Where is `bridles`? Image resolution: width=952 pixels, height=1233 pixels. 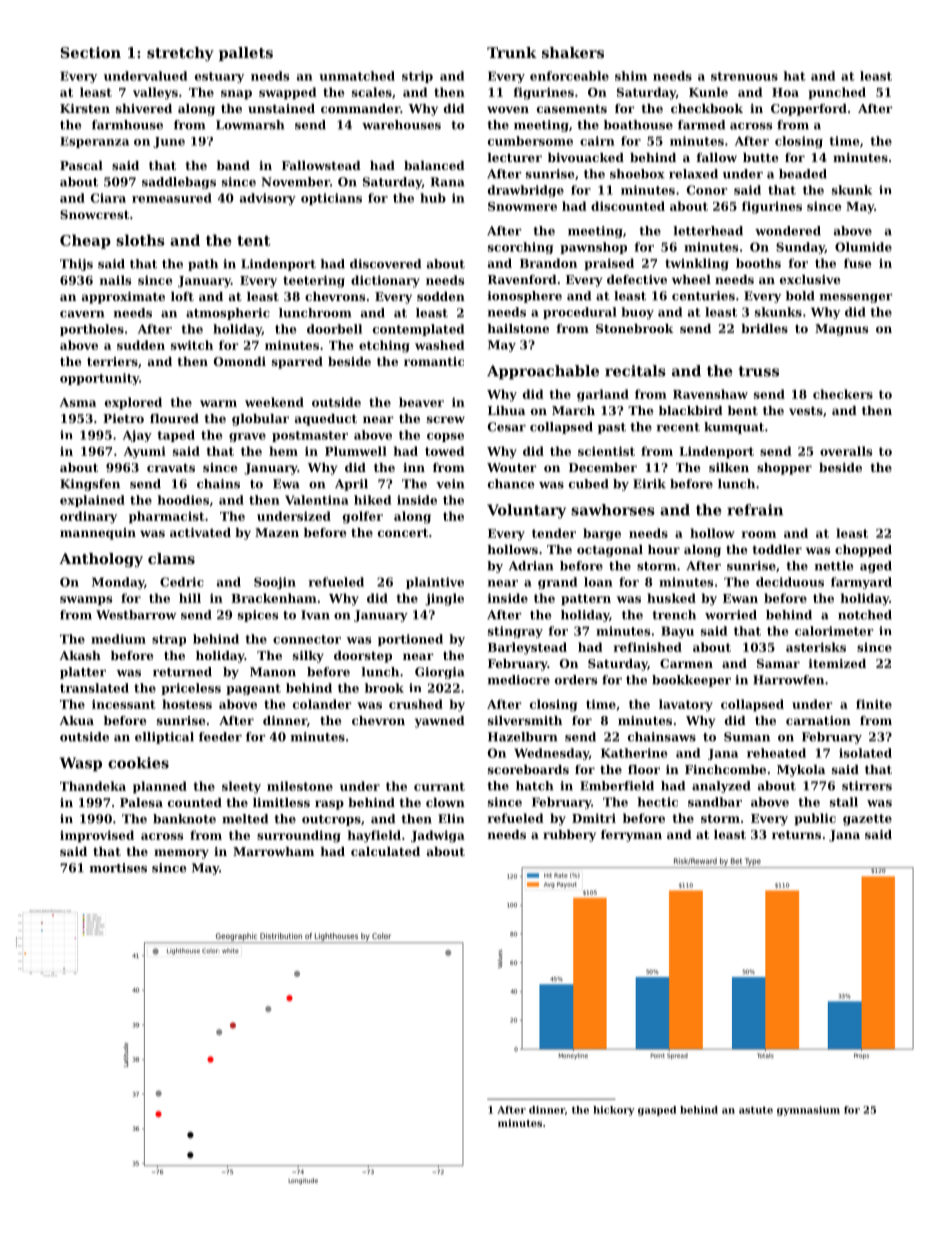 bridles is located at coordinates (764, 328).
